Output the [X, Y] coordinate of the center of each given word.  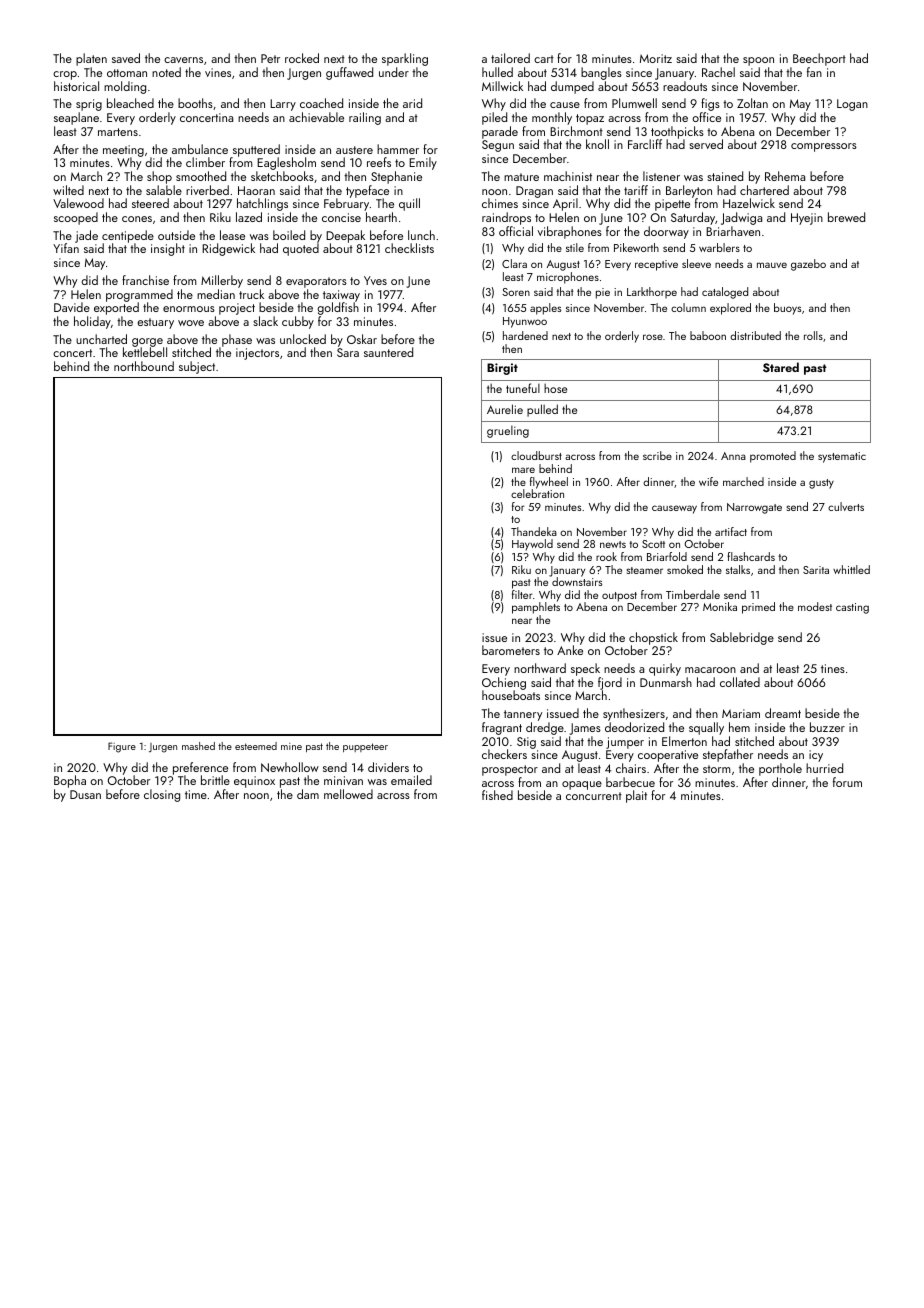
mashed [198, 746]
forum [847, 782]
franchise [145, 280]
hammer [398, 149]
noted [166, 72]
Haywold [532, 545]
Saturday [693, 218]
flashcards [751, 556]
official [516, 231]
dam [308, 794]
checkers [504, 754]
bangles [601, 73]
